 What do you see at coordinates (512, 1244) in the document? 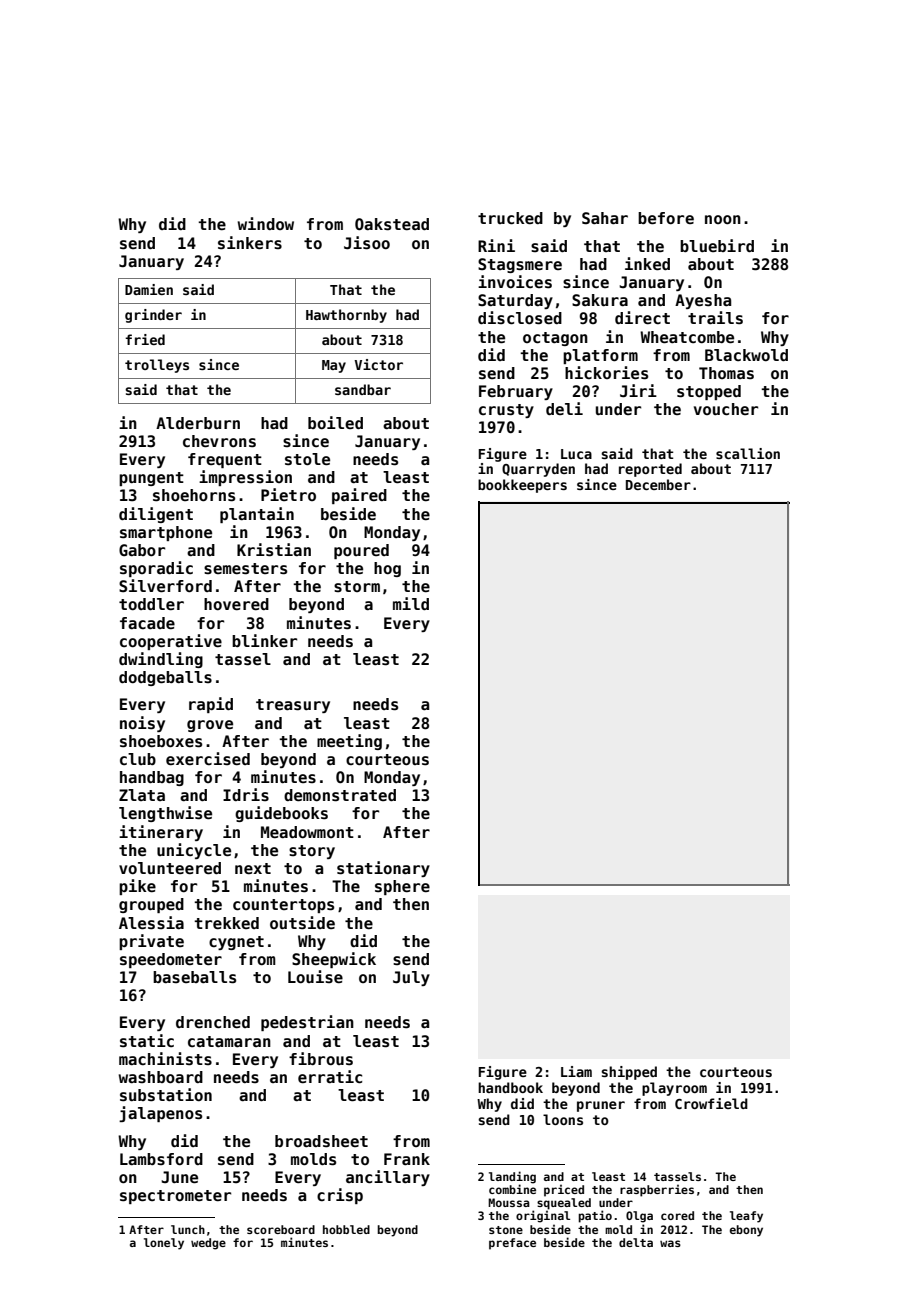
I see `preface` at bounding box center [512, 1244].
